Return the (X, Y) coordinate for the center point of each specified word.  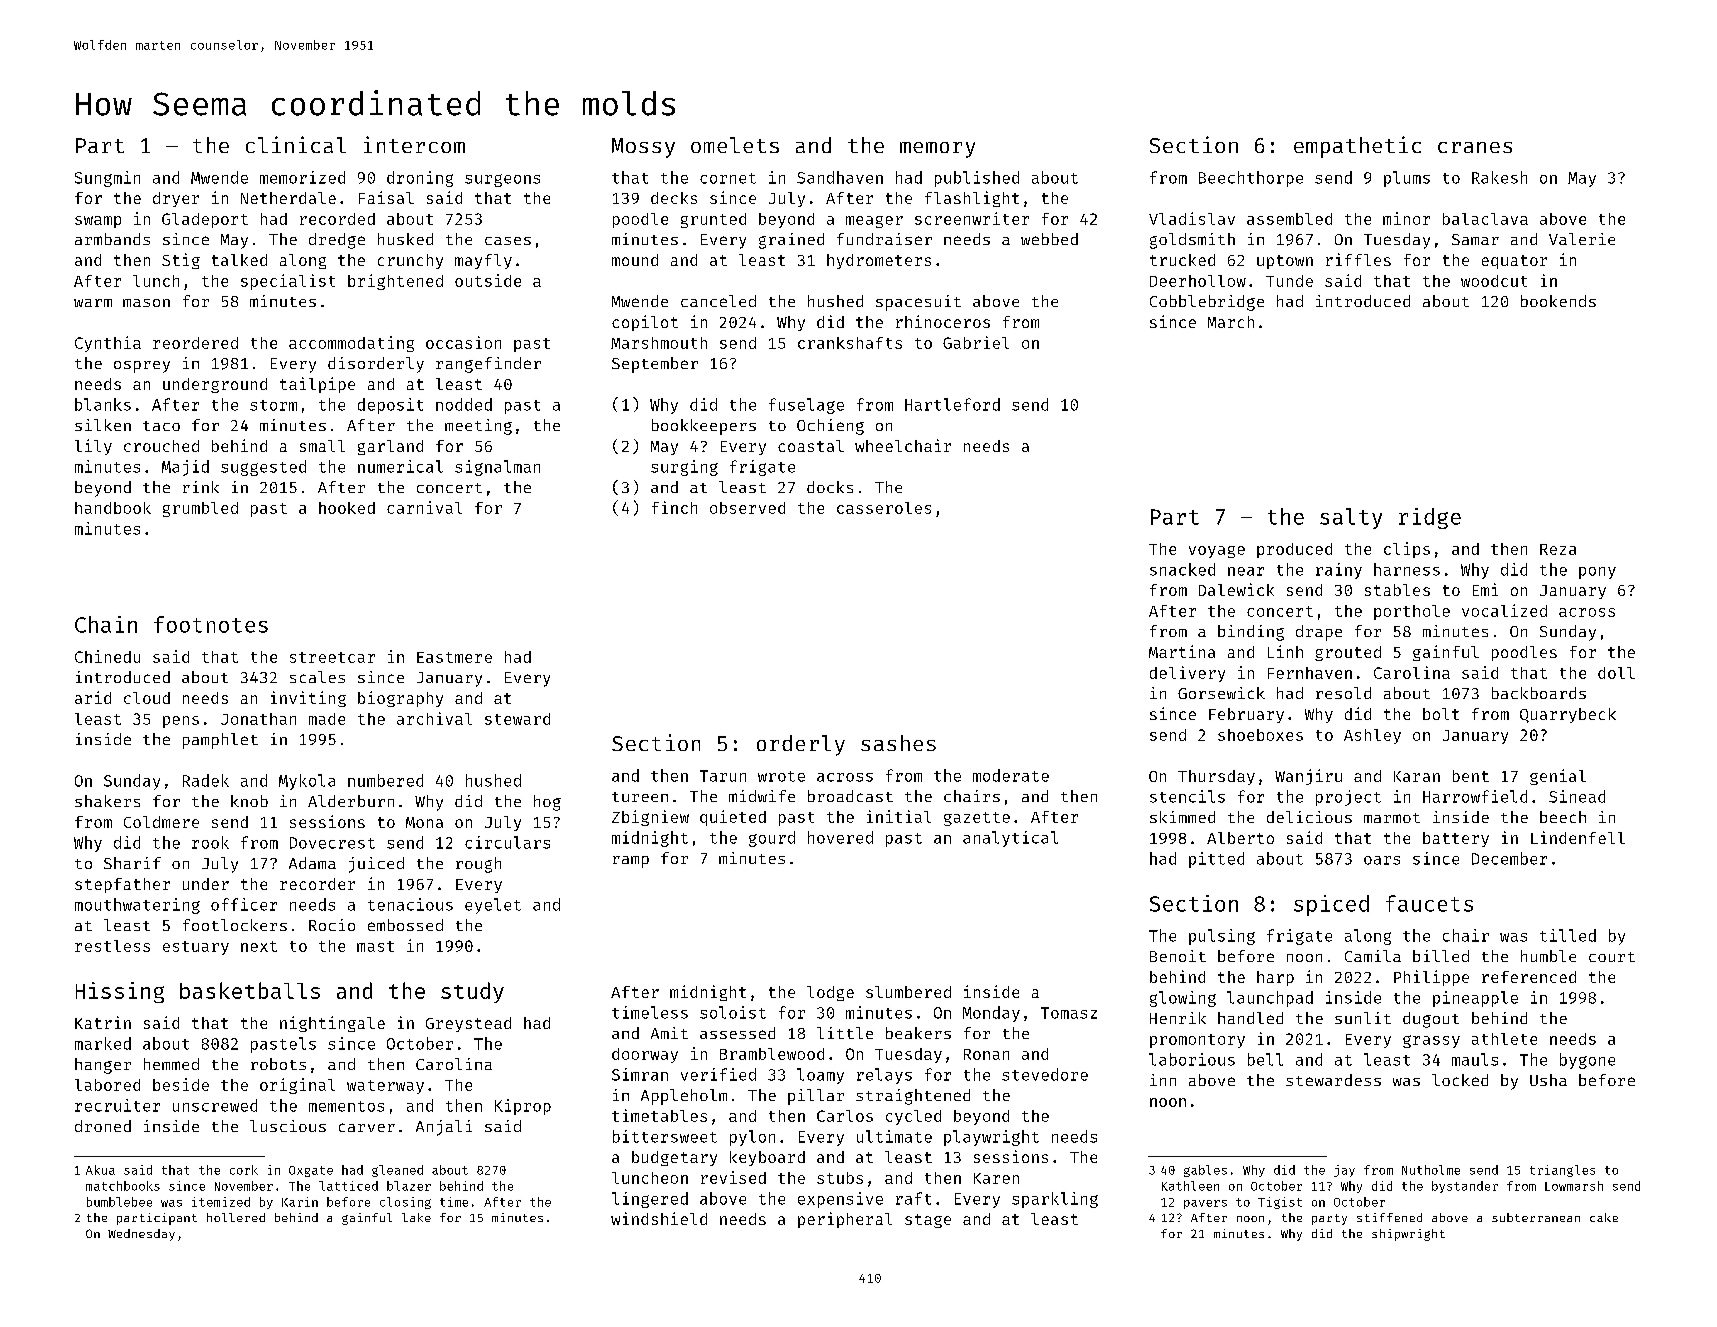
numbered (385, 780)
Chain (106, 624)
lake (416, 1217)
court (1612, 957)
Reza (1558, 549)
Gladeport (205, 220)
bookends (1558, 301)
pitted (1216, 860)
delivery (1187, 674)
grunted (713, 220)
